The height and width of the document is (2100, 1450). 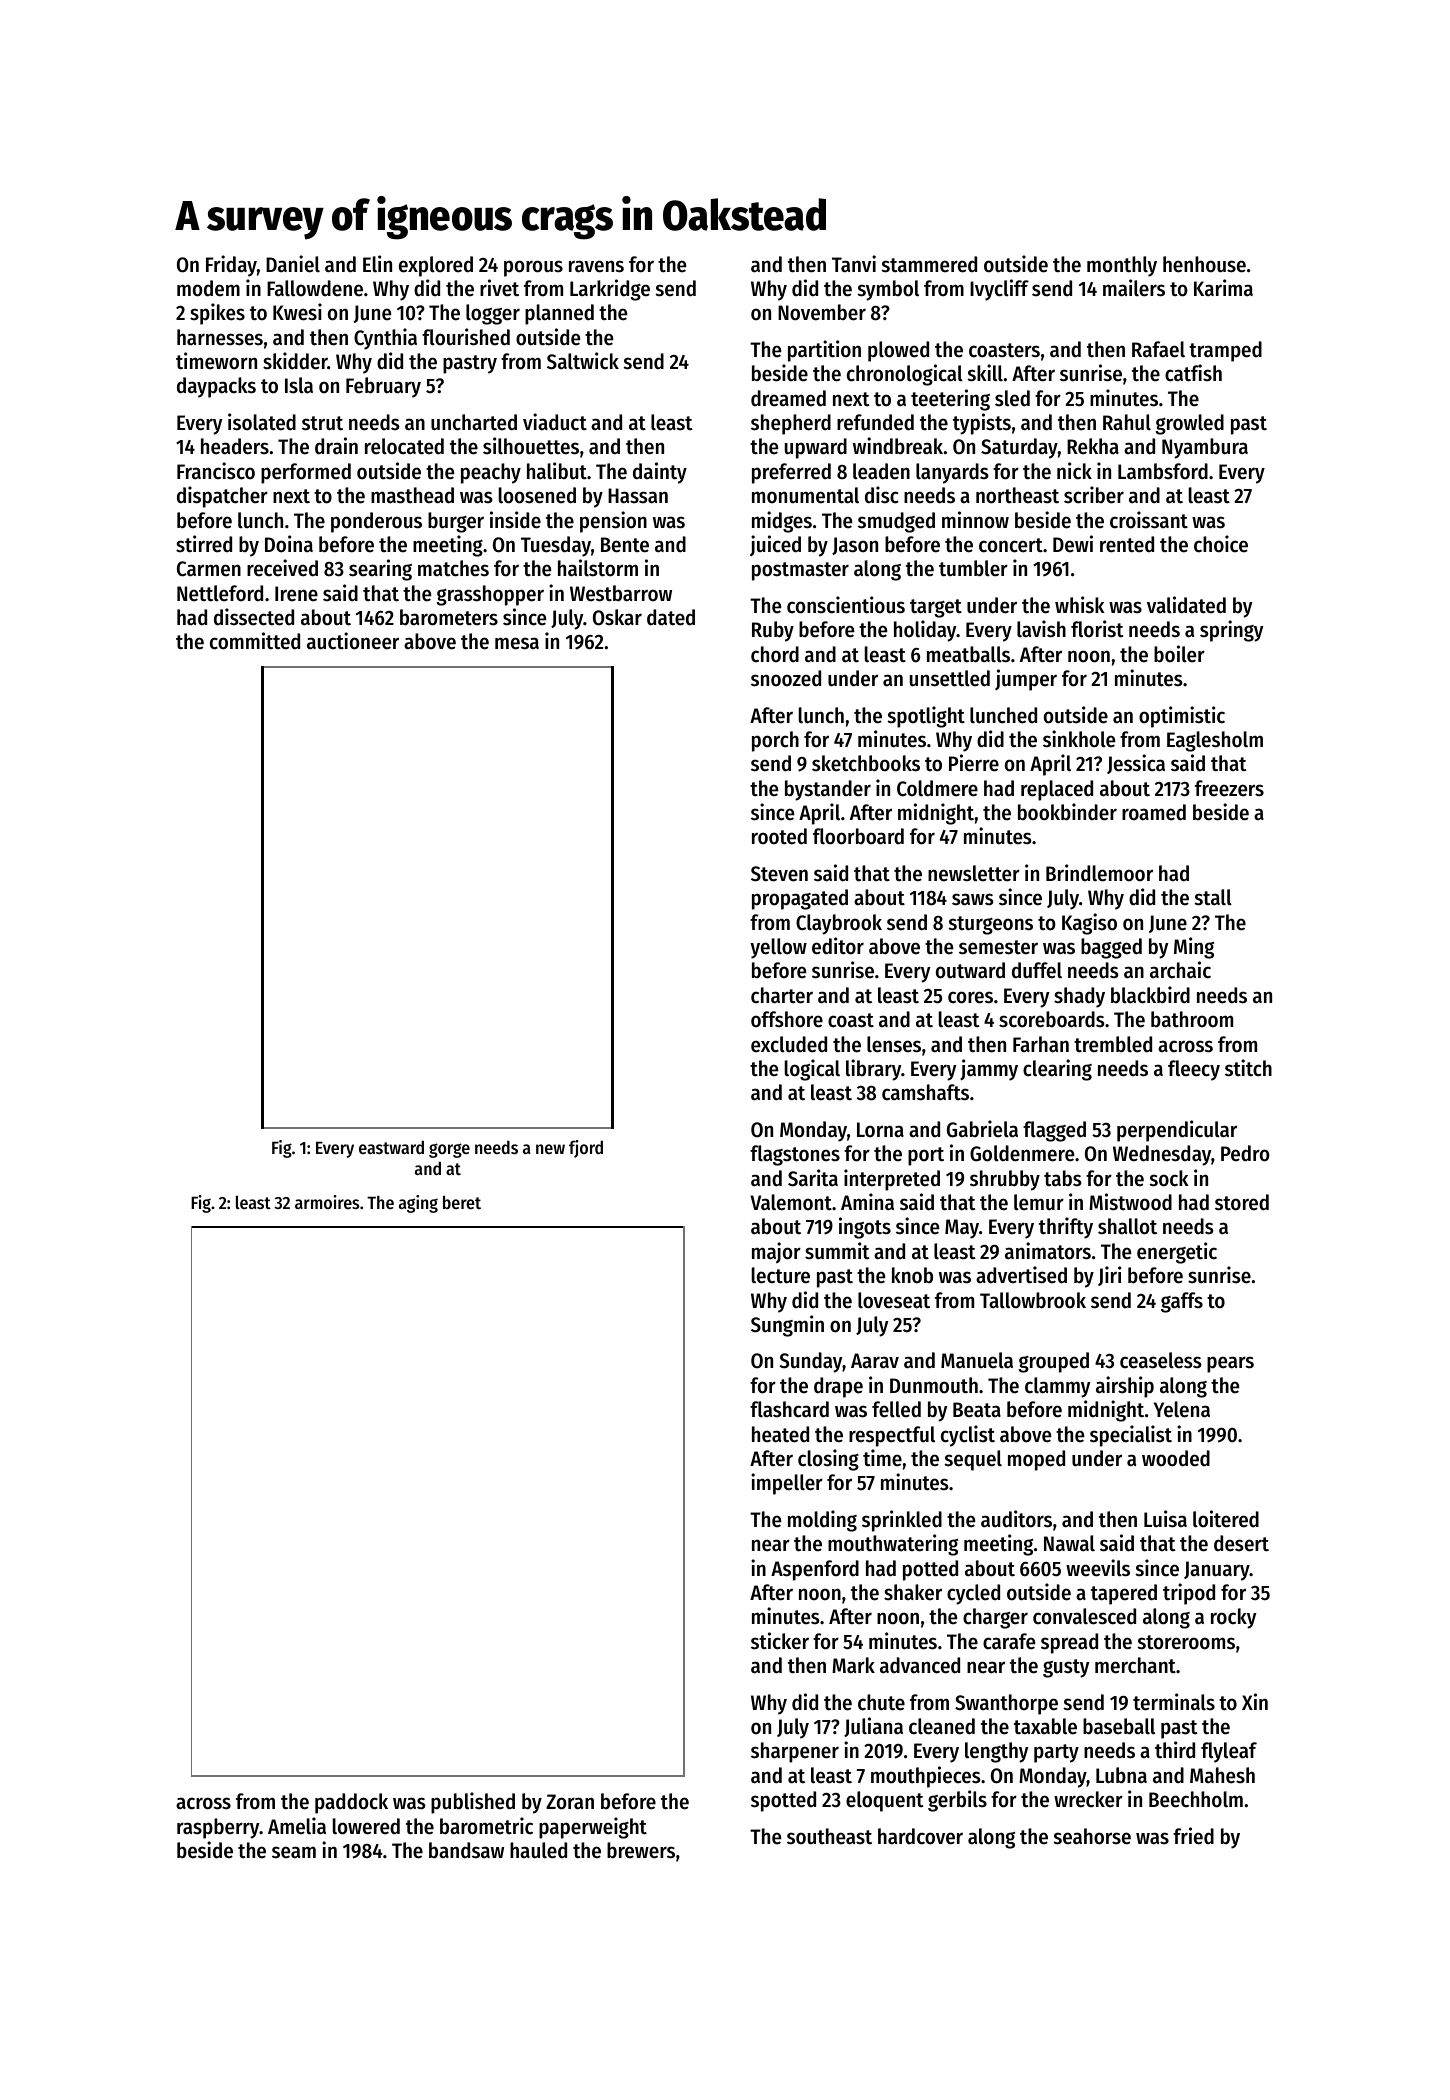 I want to click on northeast, so click(x=1017, y=495).
